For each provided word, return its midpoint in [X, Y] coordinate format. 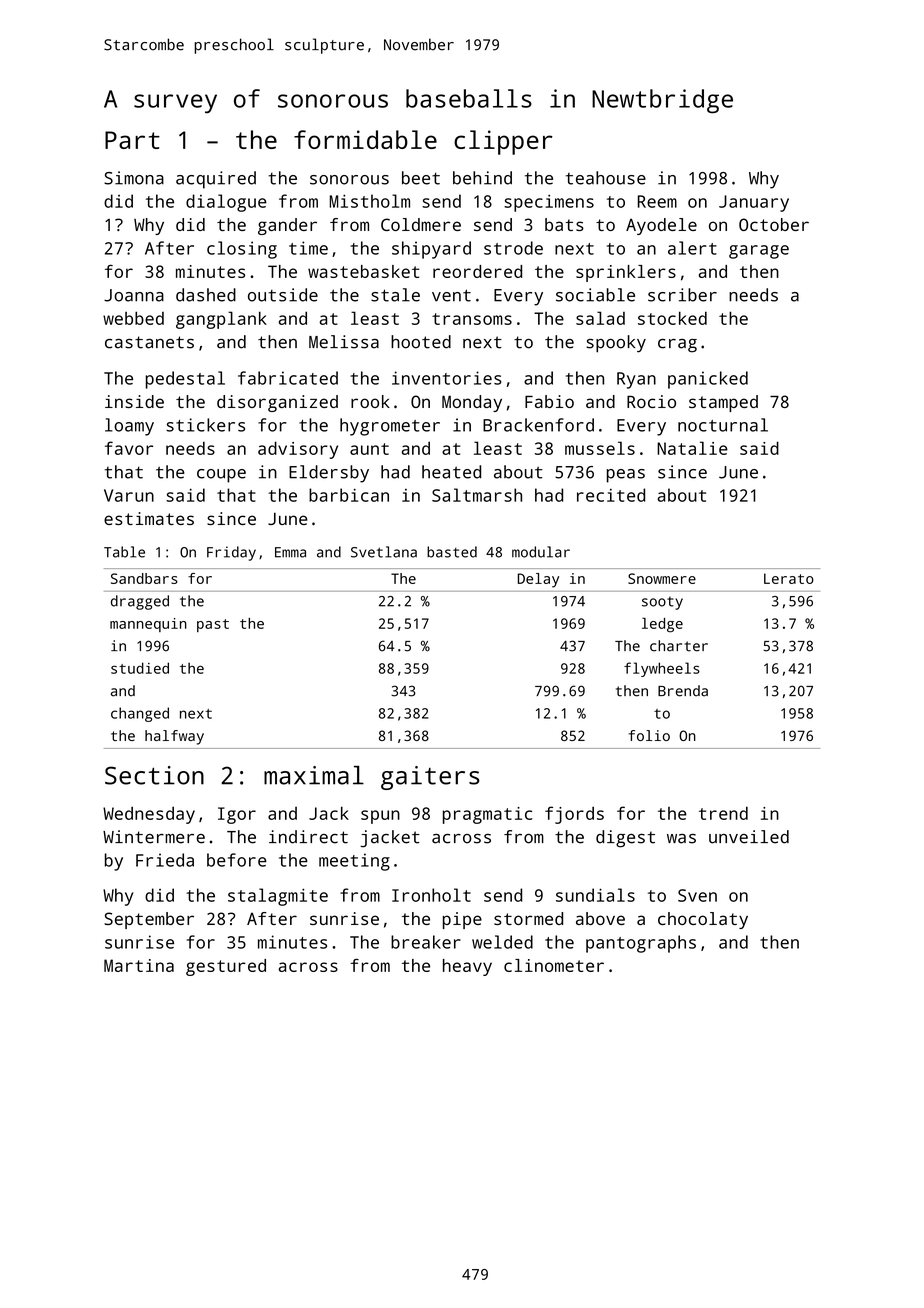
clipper [503, 142]
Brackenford [538, 425]
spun [380, 817]
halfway [174, 737]
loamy [129, 427]
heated [451, 472]
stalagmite [278, 897]
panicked [708, 380]
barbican [349, 495]
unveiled [749, 837]
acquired [216, 180]
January [754, 203]
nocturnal [723, 425]
